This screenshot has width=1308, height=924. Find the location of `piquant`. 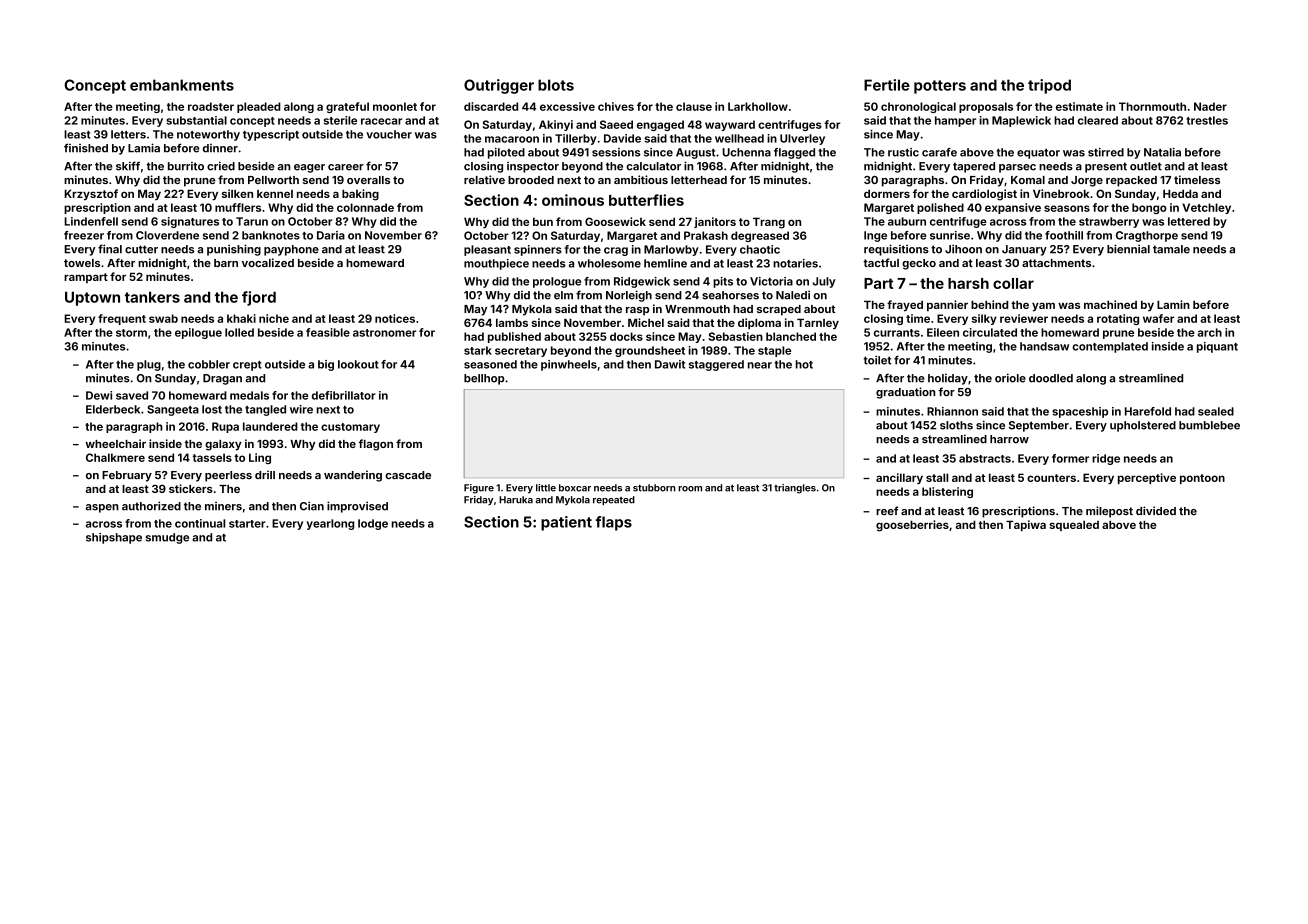

piquant is located at coordinates (1217, 347).
